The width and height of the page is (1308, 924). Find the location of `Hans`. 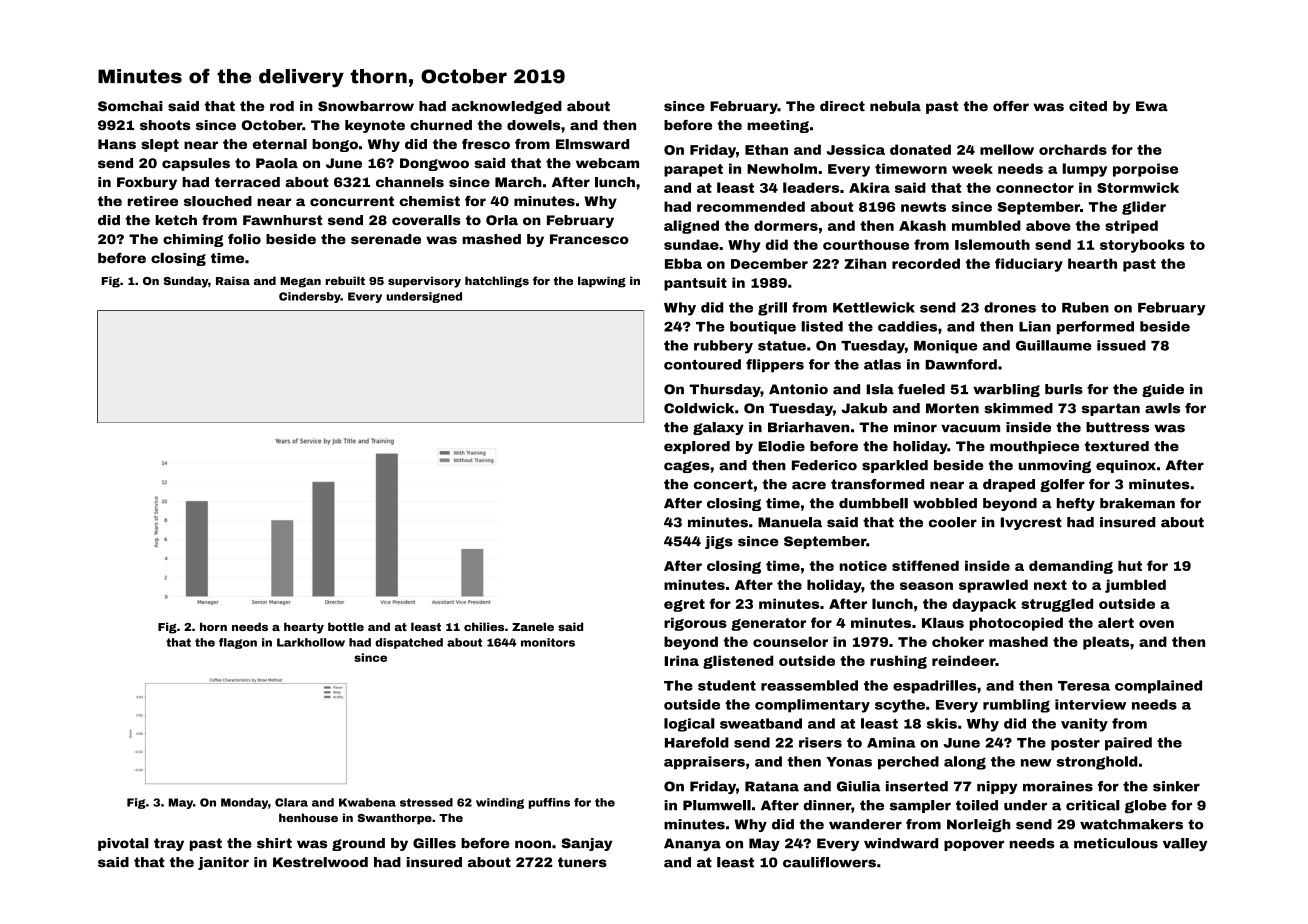

Hans is located at coordinates (117, 144).
